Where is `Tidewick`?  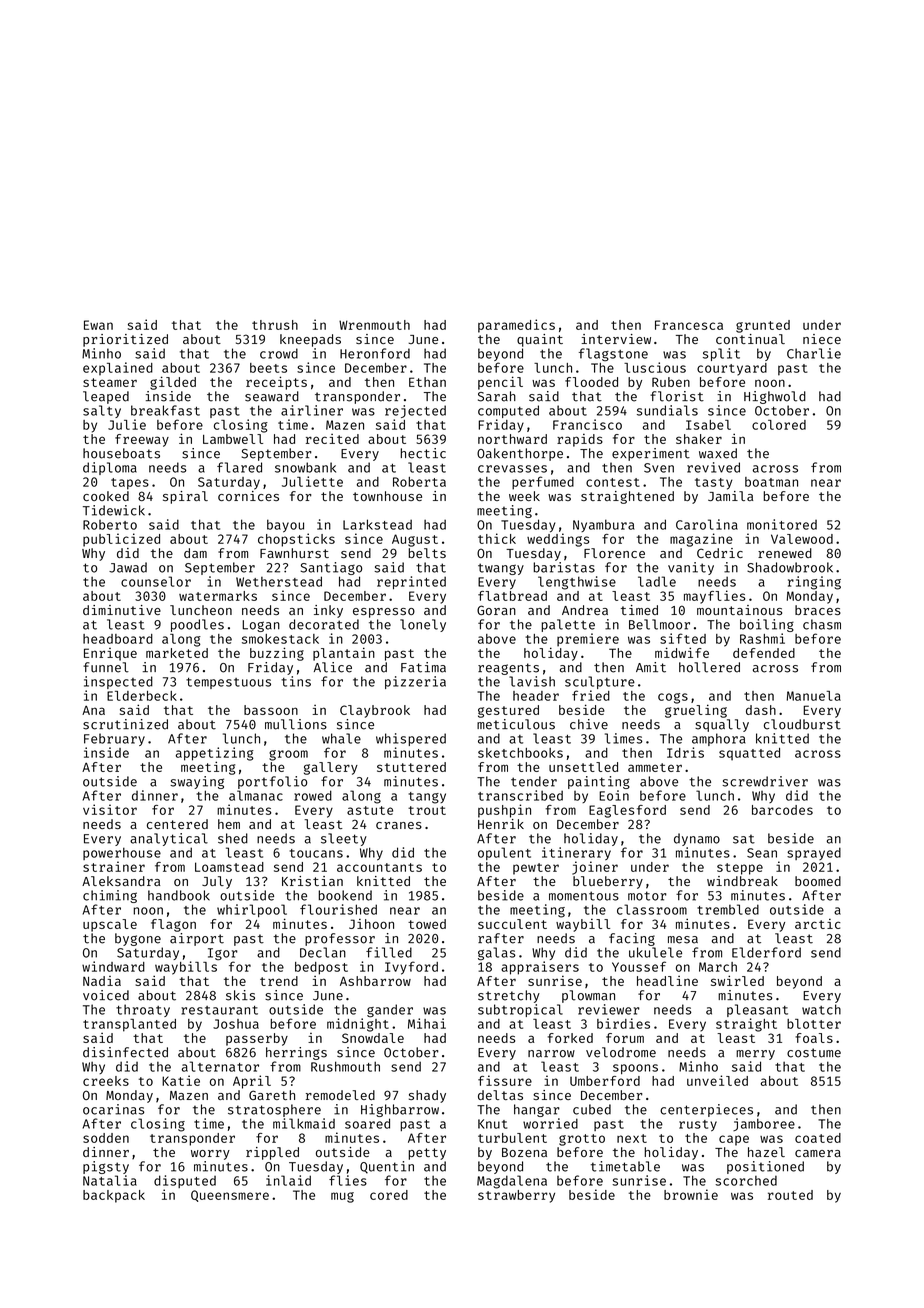 Tidewick is located at coordinates (114, 510).
